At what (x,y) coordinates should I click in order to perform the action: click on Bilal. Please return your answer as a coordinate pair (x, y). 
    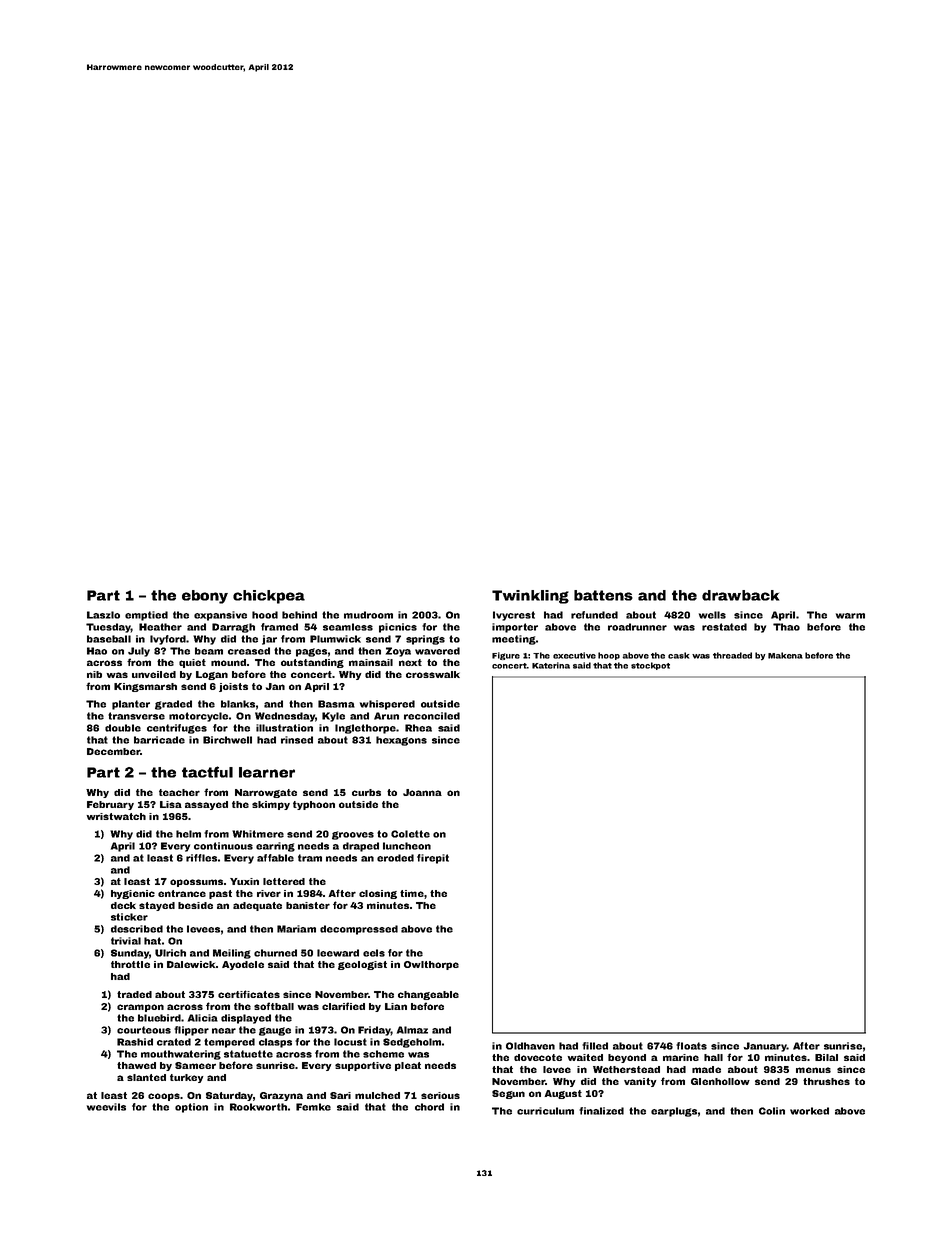
    Looking at the image, I should click on (826, 1057).
